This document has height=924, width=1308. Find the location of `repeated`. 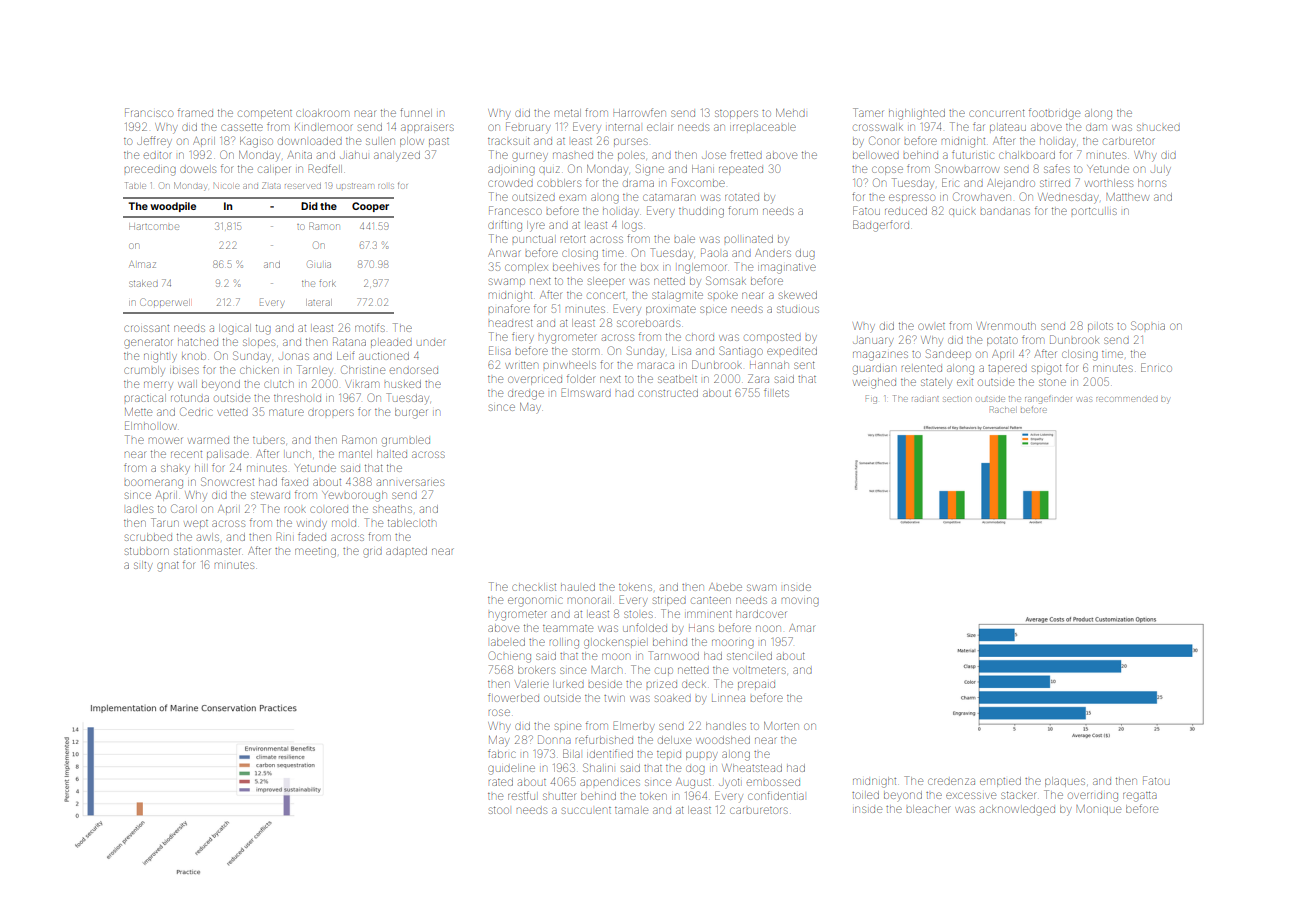

repeated is located at coordinates (741, 170).
